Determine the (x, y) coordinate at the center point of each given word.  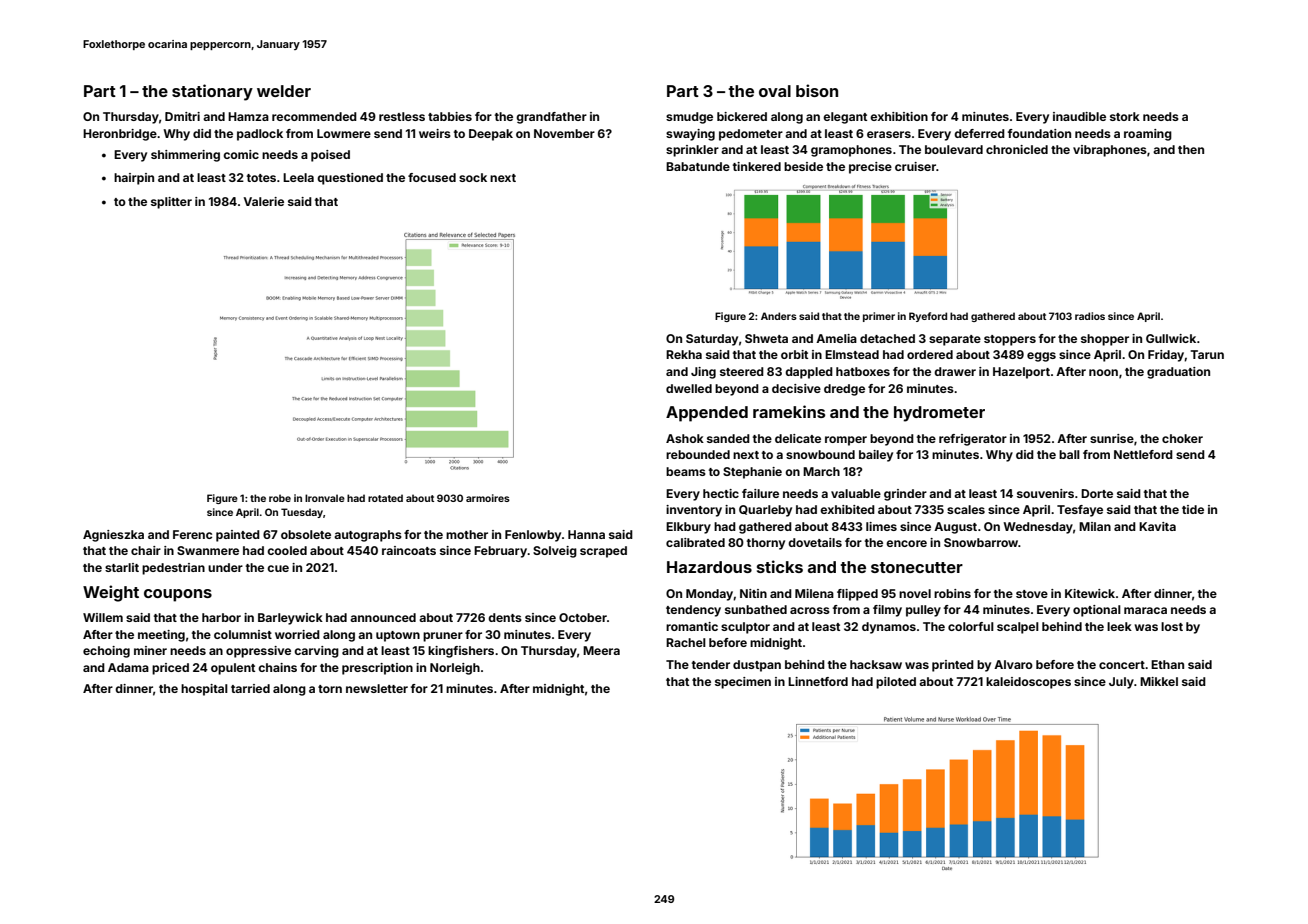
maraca (1145, 610)
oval (775, 91)
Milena (814, 593)
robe (280, 498)
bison (817, 90)
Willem (103, 617)
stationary (212, 92)
